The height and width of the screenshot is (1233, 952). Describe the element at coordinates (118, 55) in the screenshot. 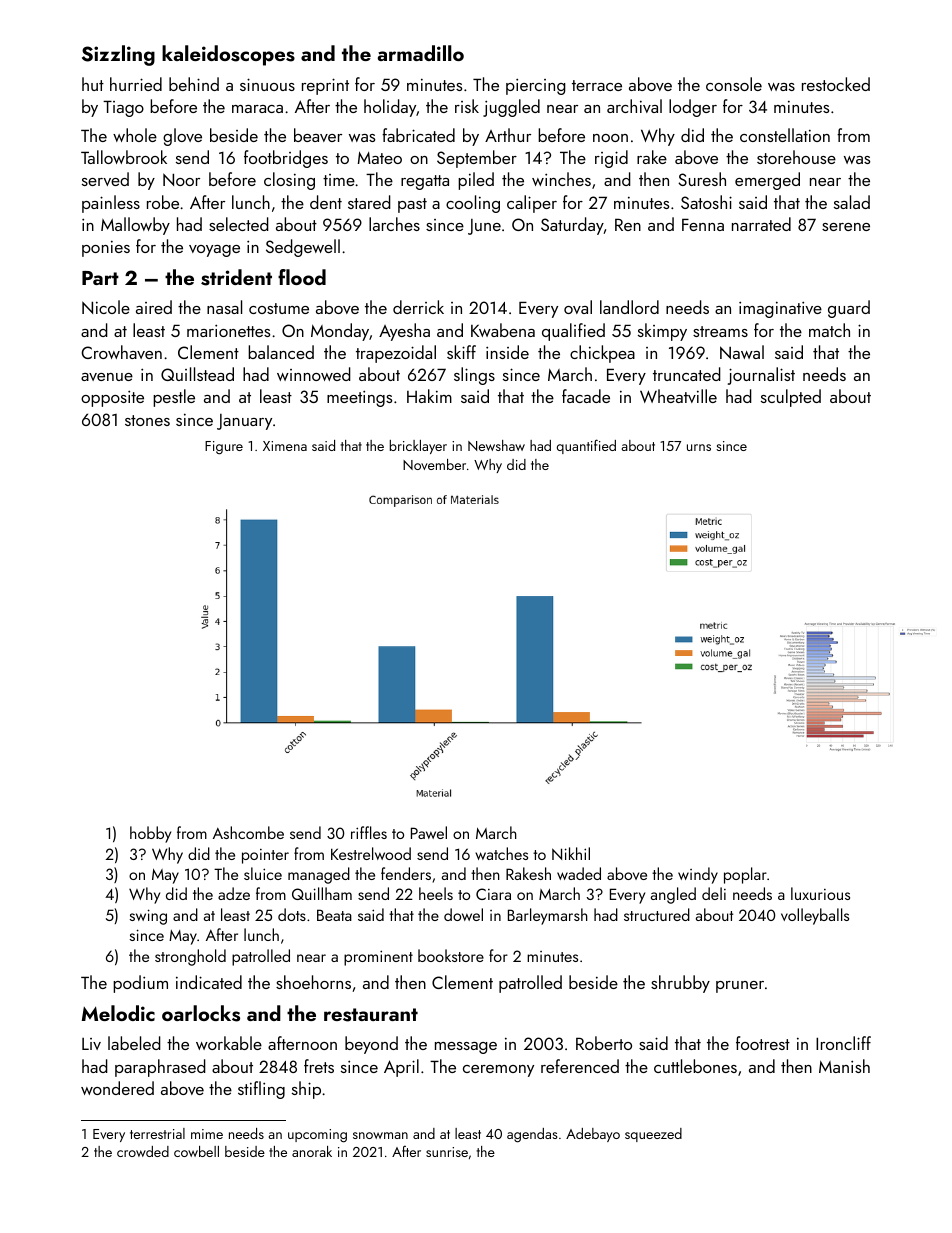

I see `Sizzling` at that location.
